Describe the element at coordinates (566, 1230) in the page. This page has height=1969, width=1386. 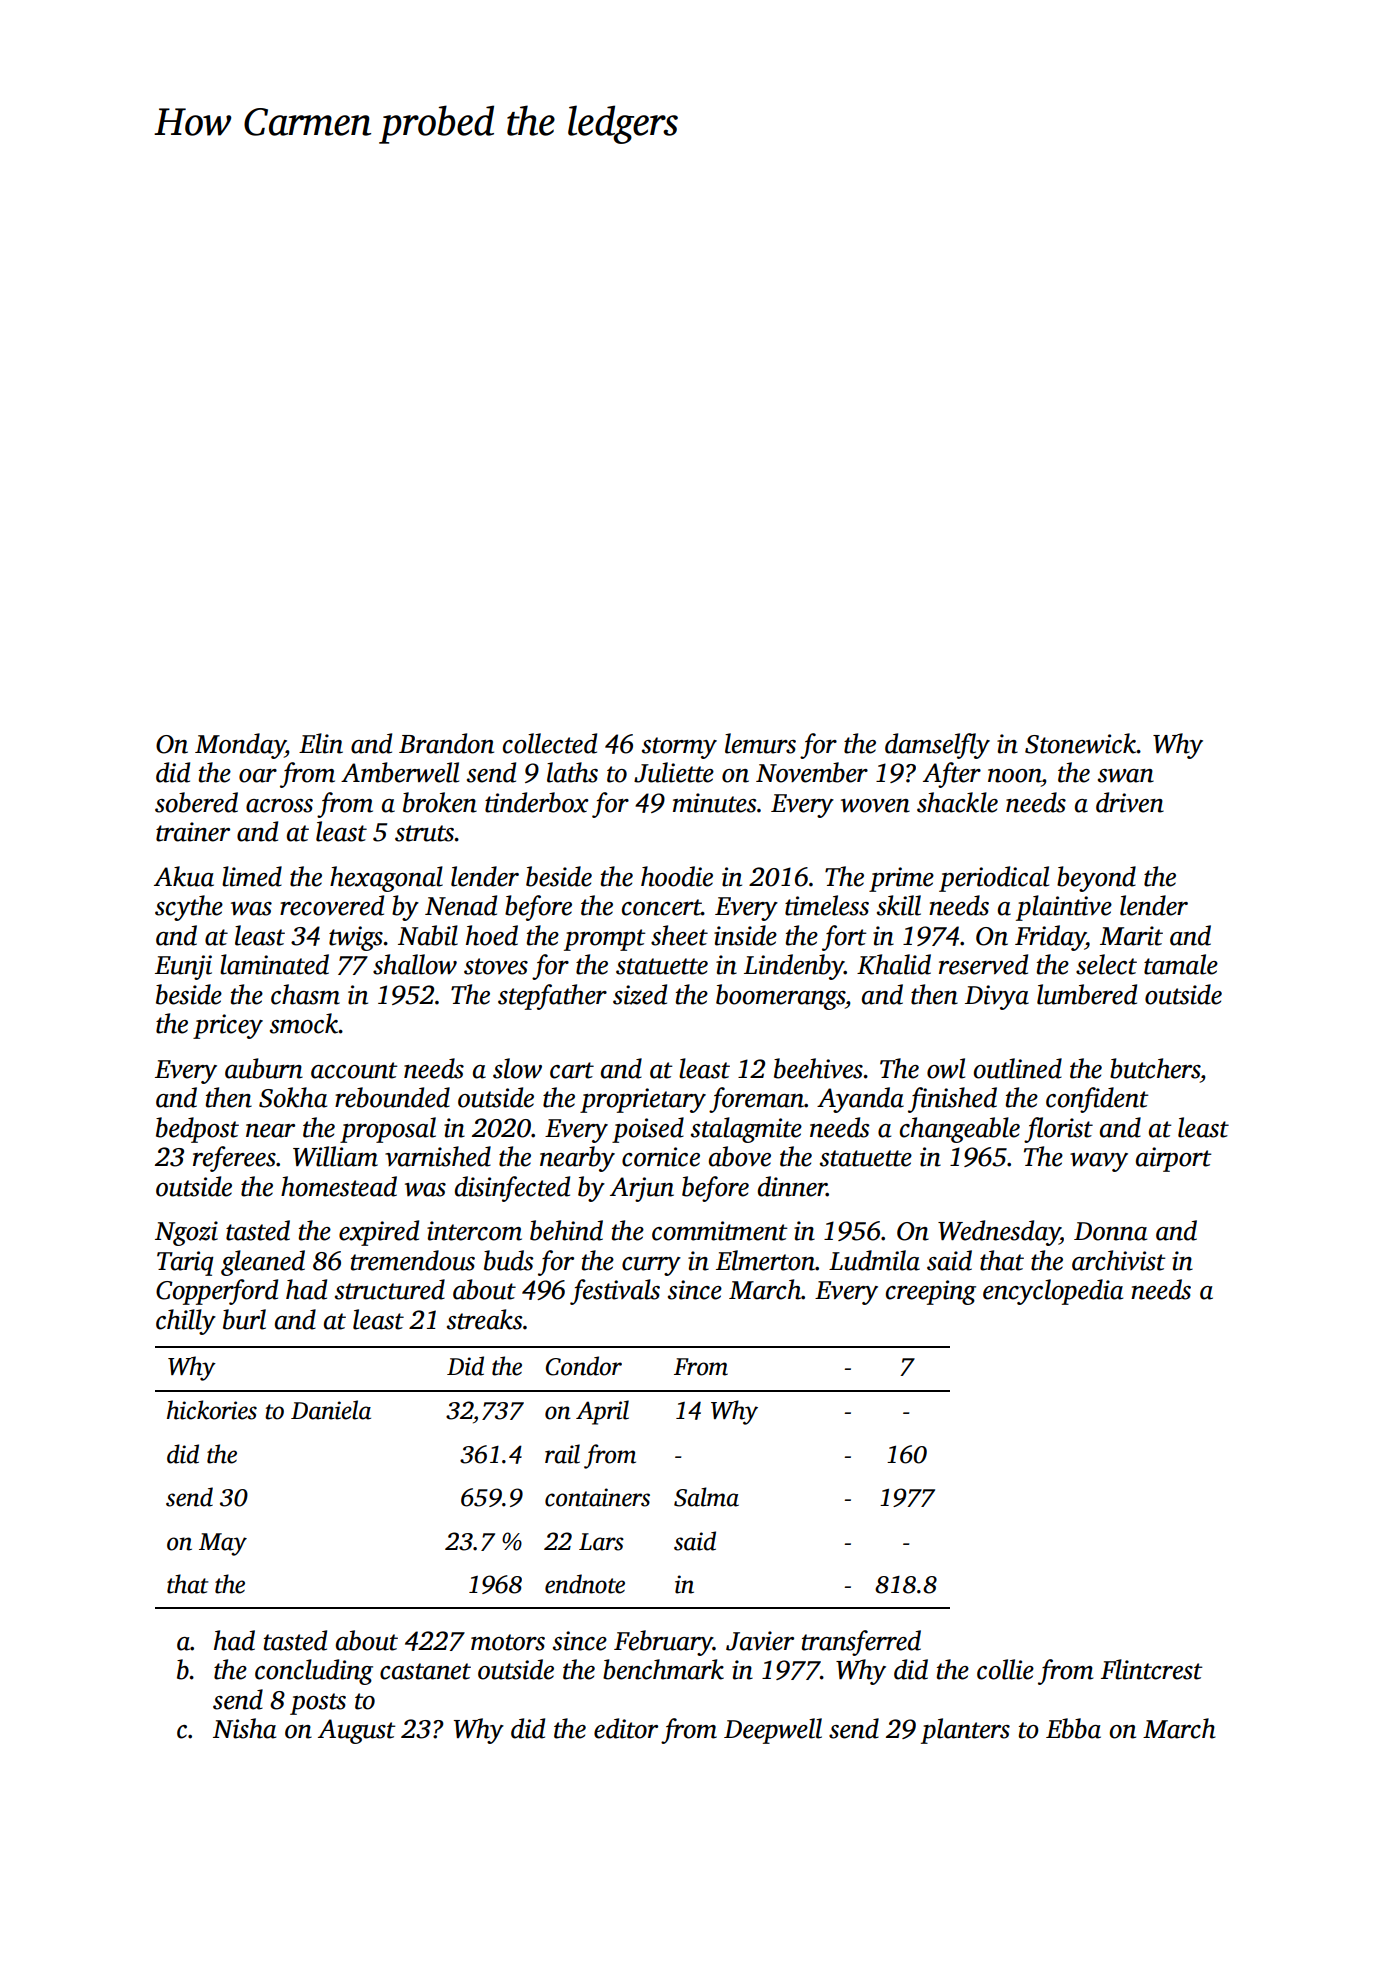
I see `behind` at that location.
